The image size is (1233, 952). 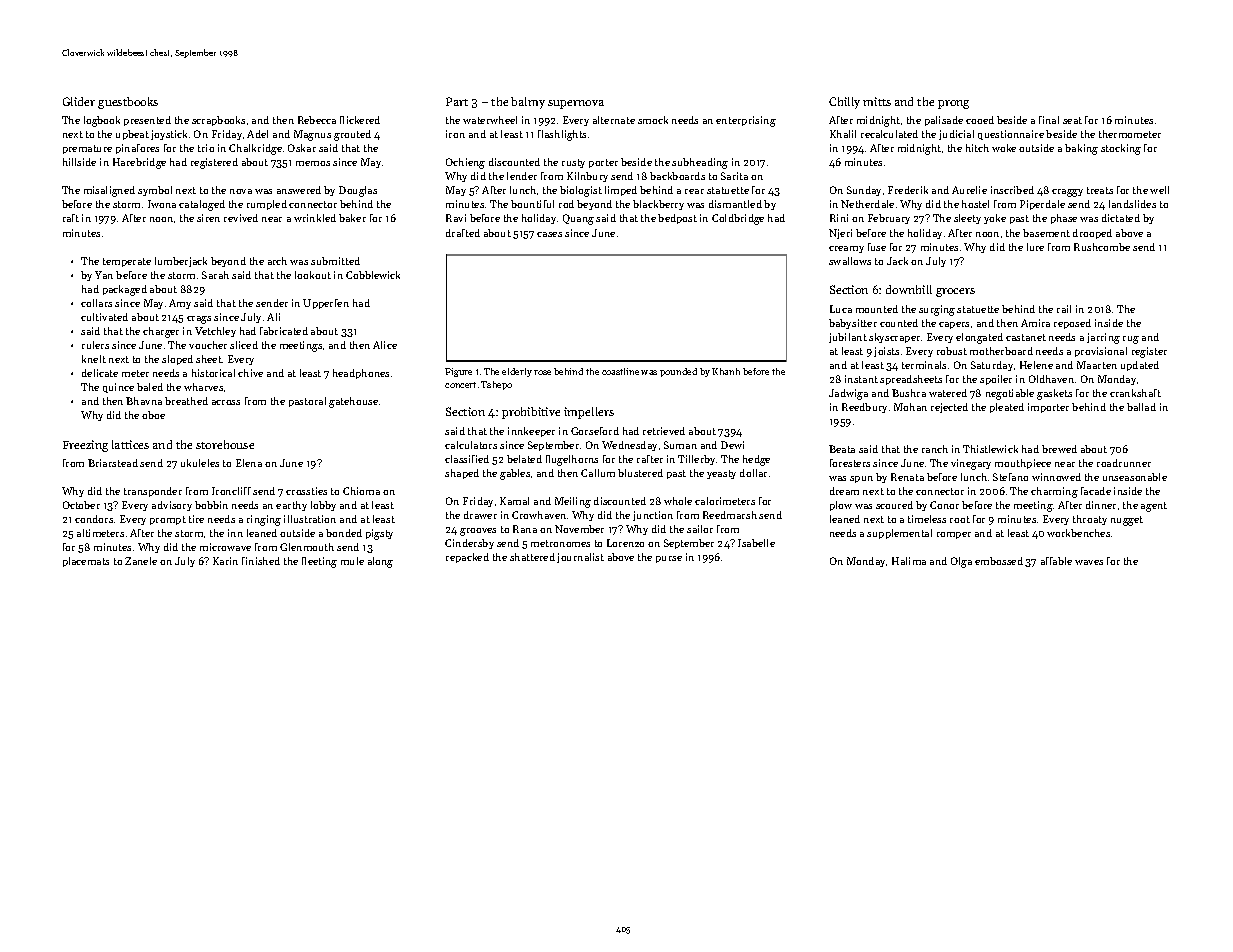 I want to click on Glider, so click(x=79, y=101).
